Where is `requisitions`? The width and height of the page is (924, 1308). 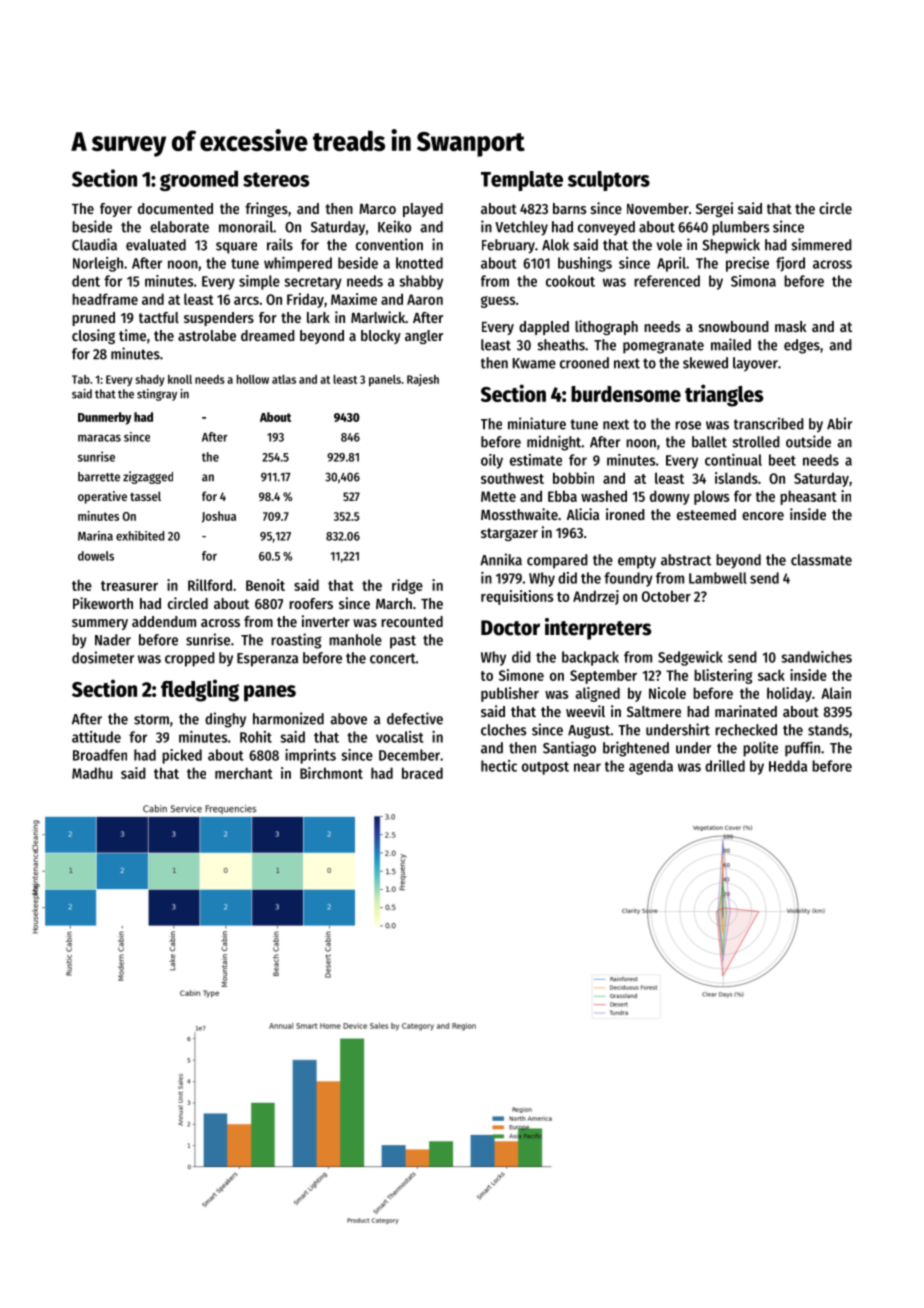
requisitions is located at coordinates (517, 597).
